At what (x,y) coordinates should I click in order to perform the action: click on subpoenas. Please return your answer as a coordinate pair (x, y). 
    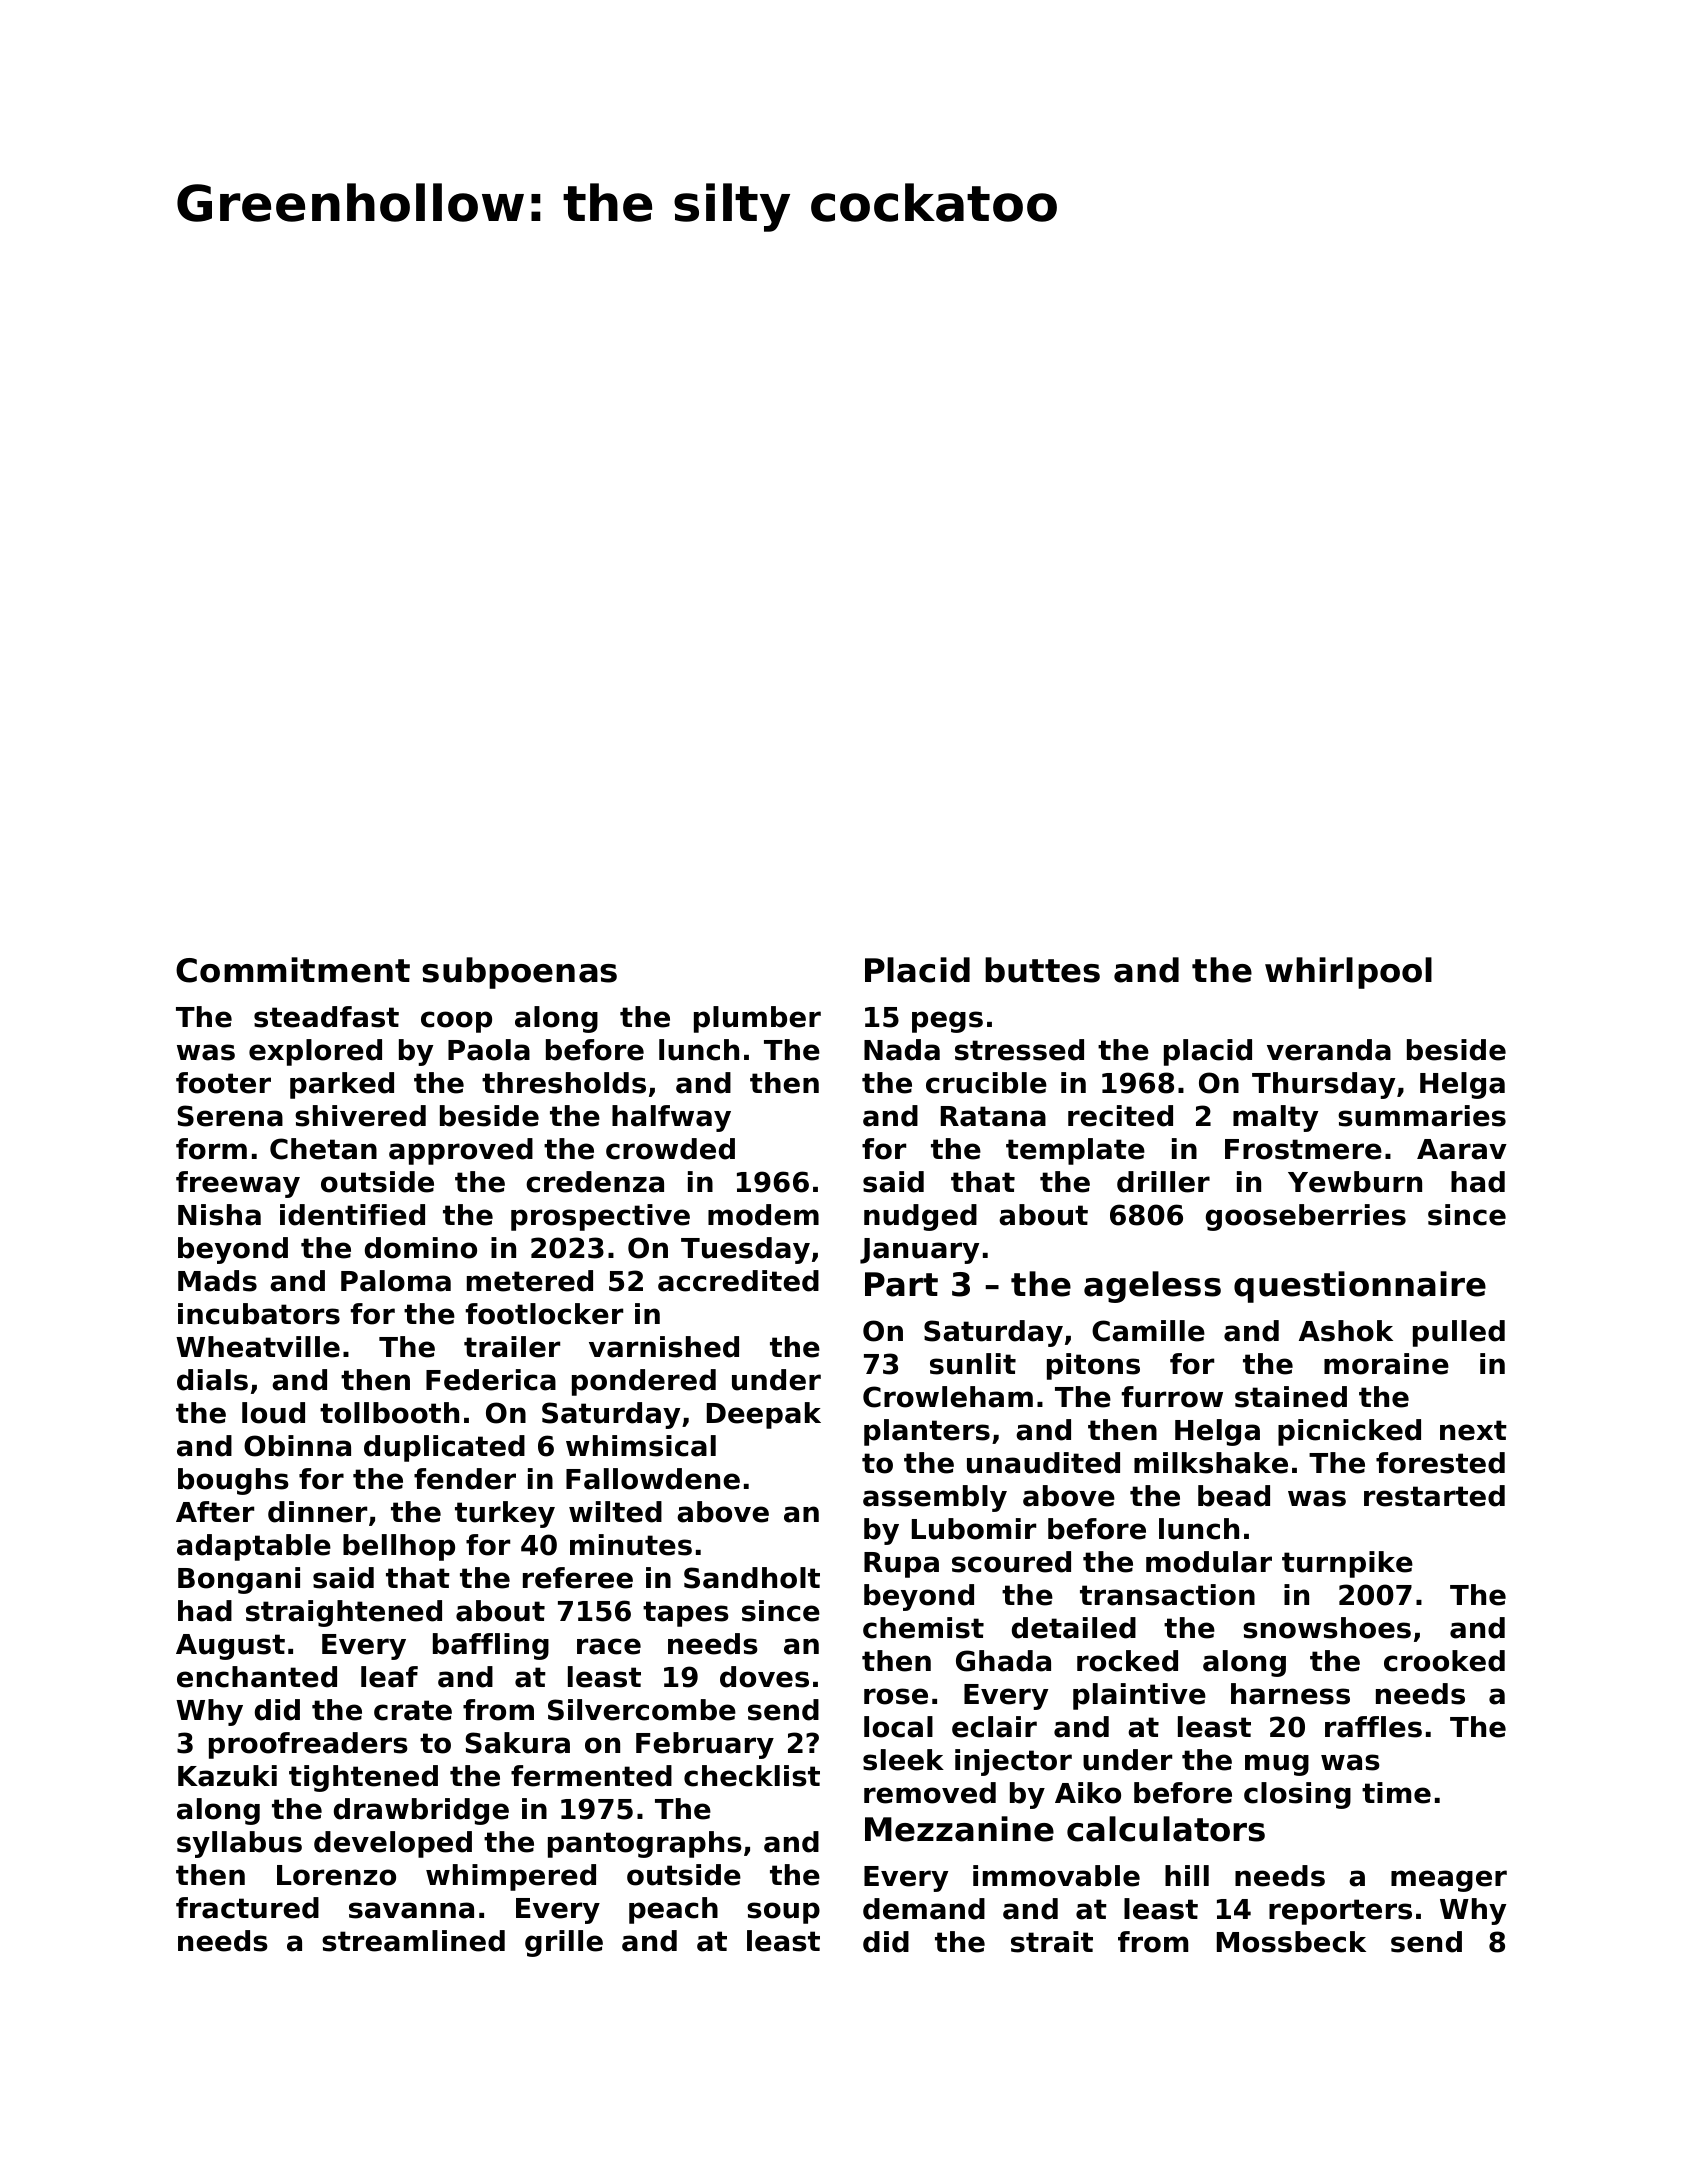
    Looking at the image, I should click on (519, 973).
